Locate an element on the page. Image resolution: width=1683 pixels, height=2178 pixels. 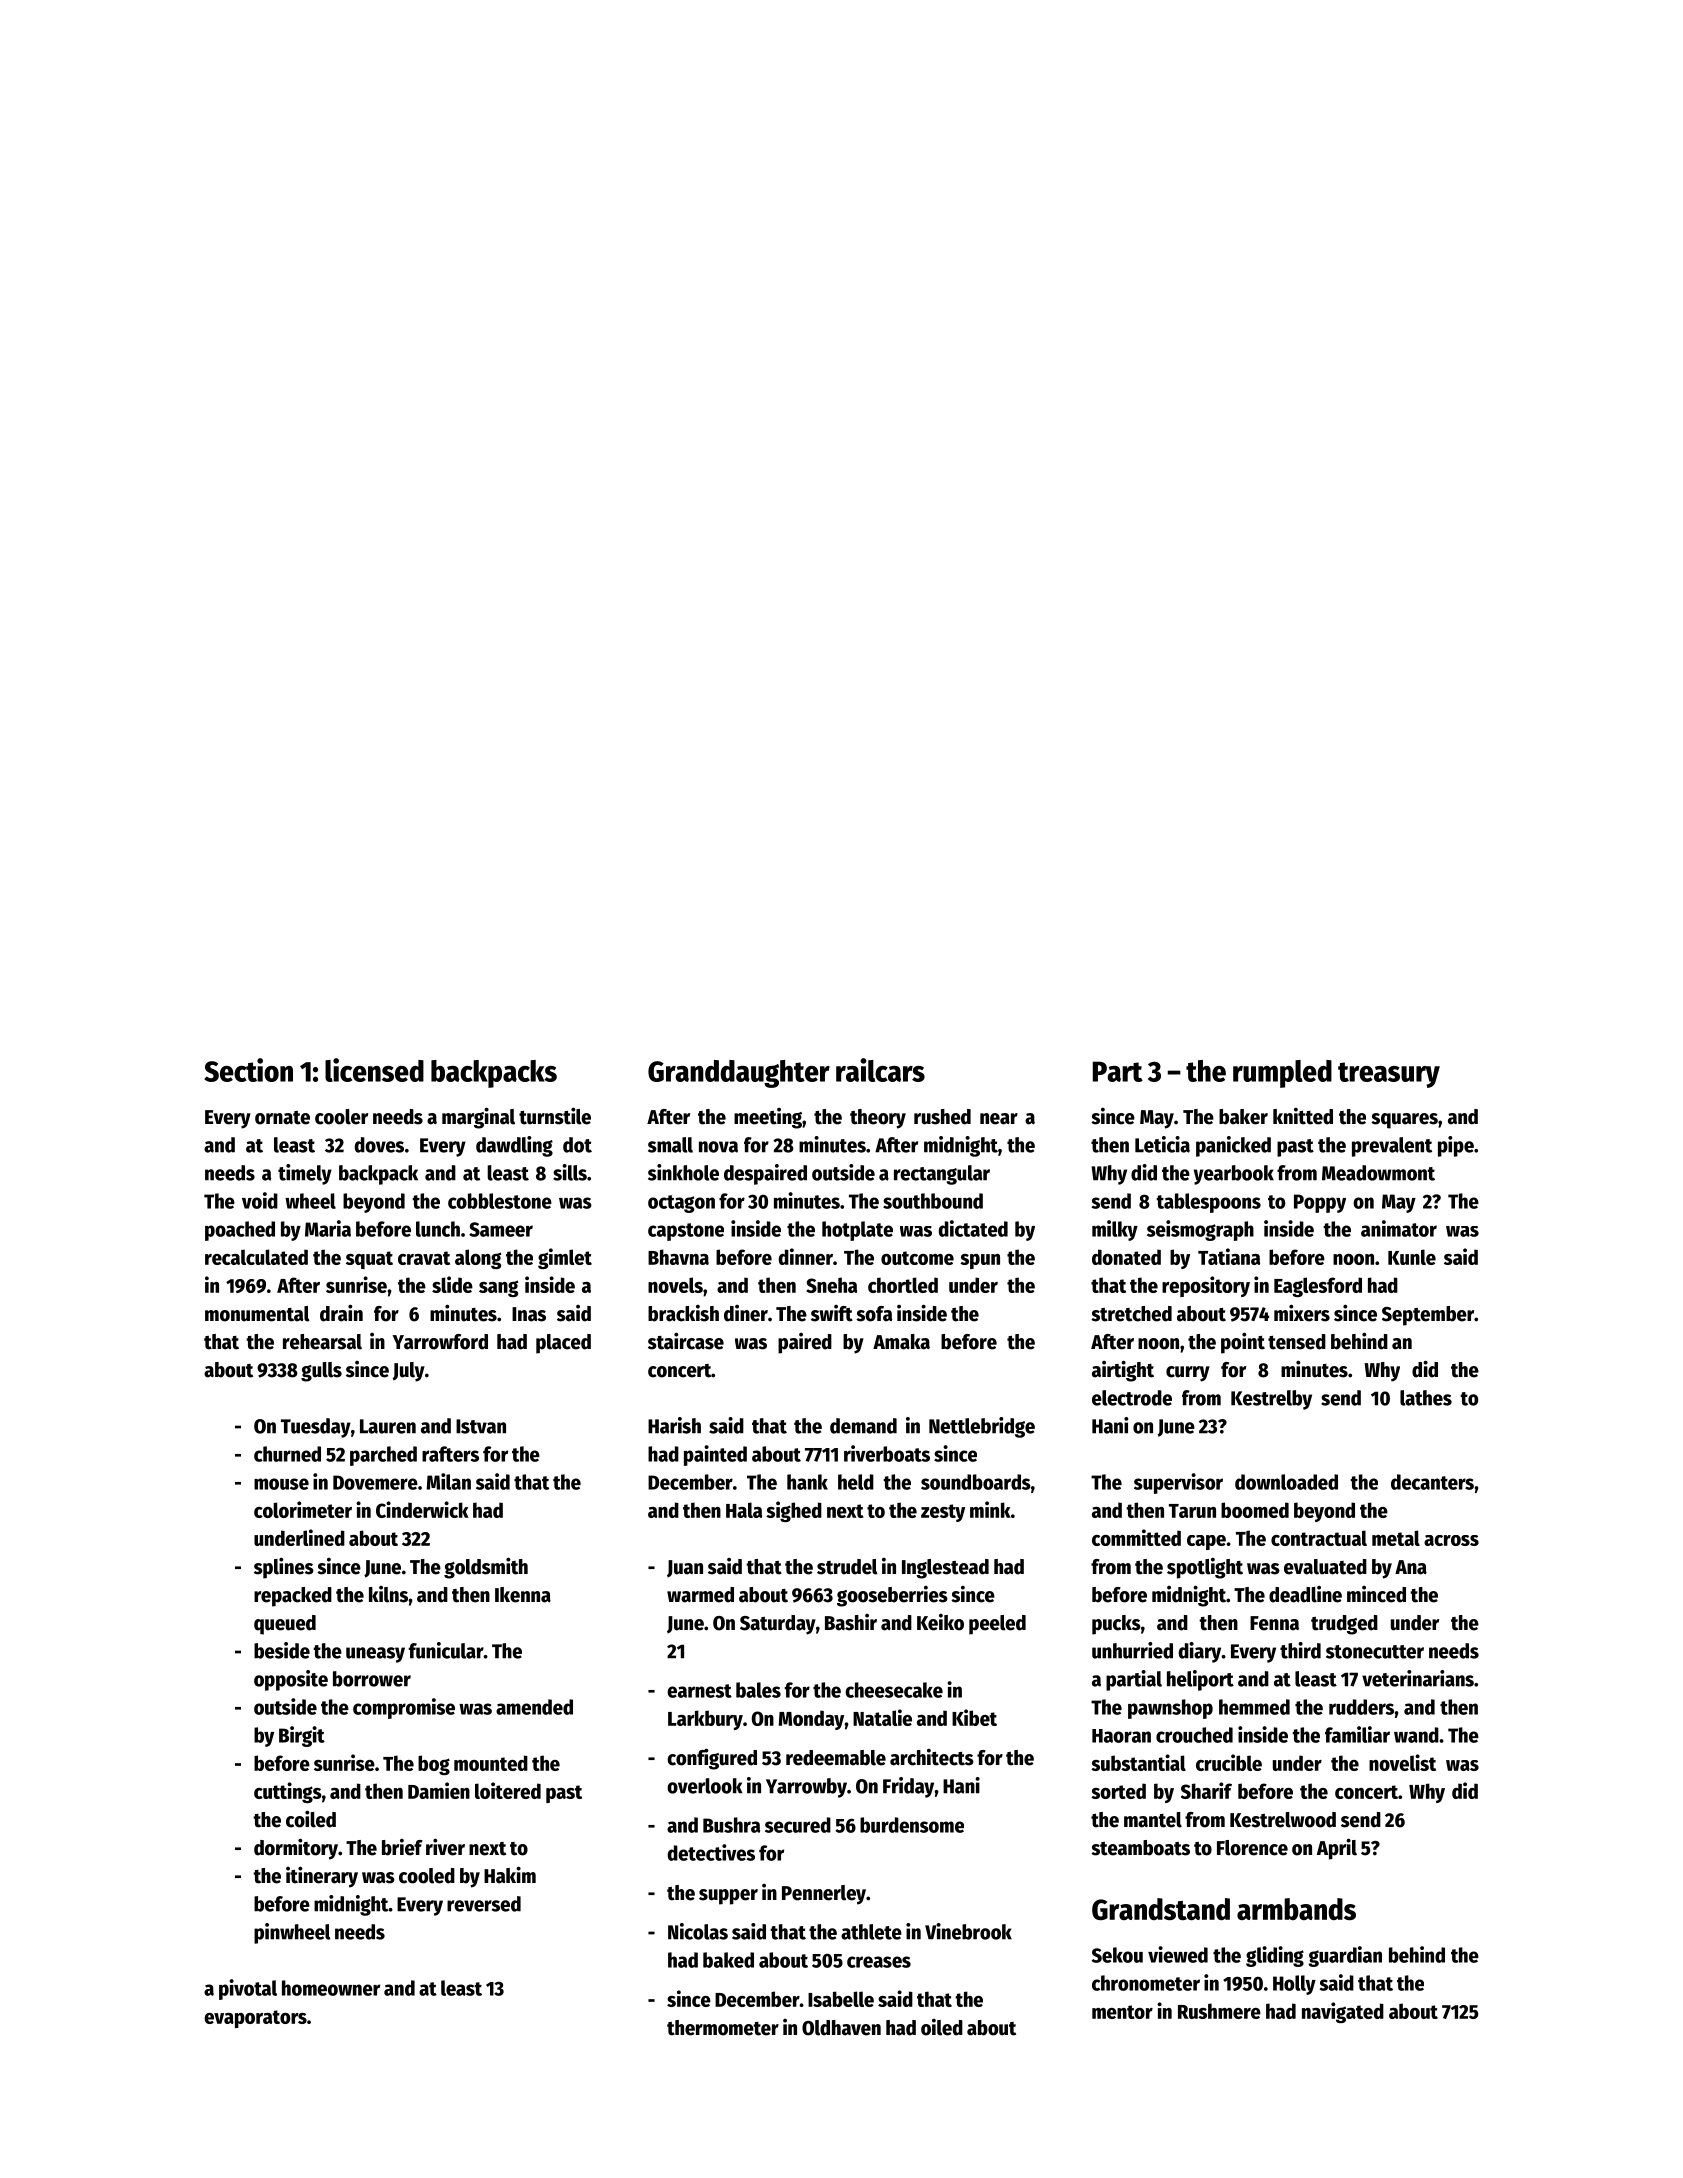
hotplate is located at coordinates (857, 1231).
